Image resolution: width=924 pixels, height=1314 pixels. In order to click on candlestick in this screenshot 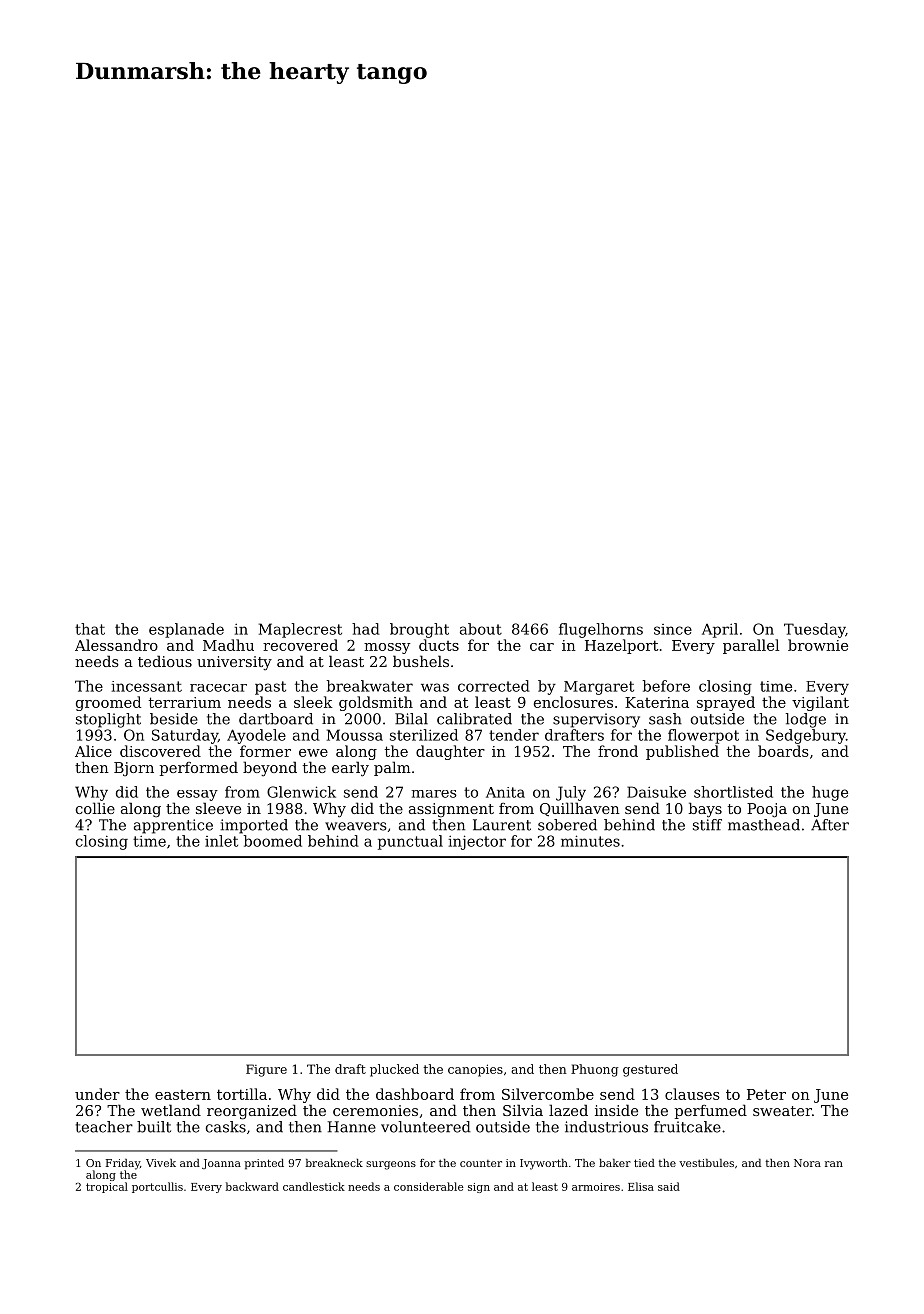, I will do `click(314, 1186)`.
